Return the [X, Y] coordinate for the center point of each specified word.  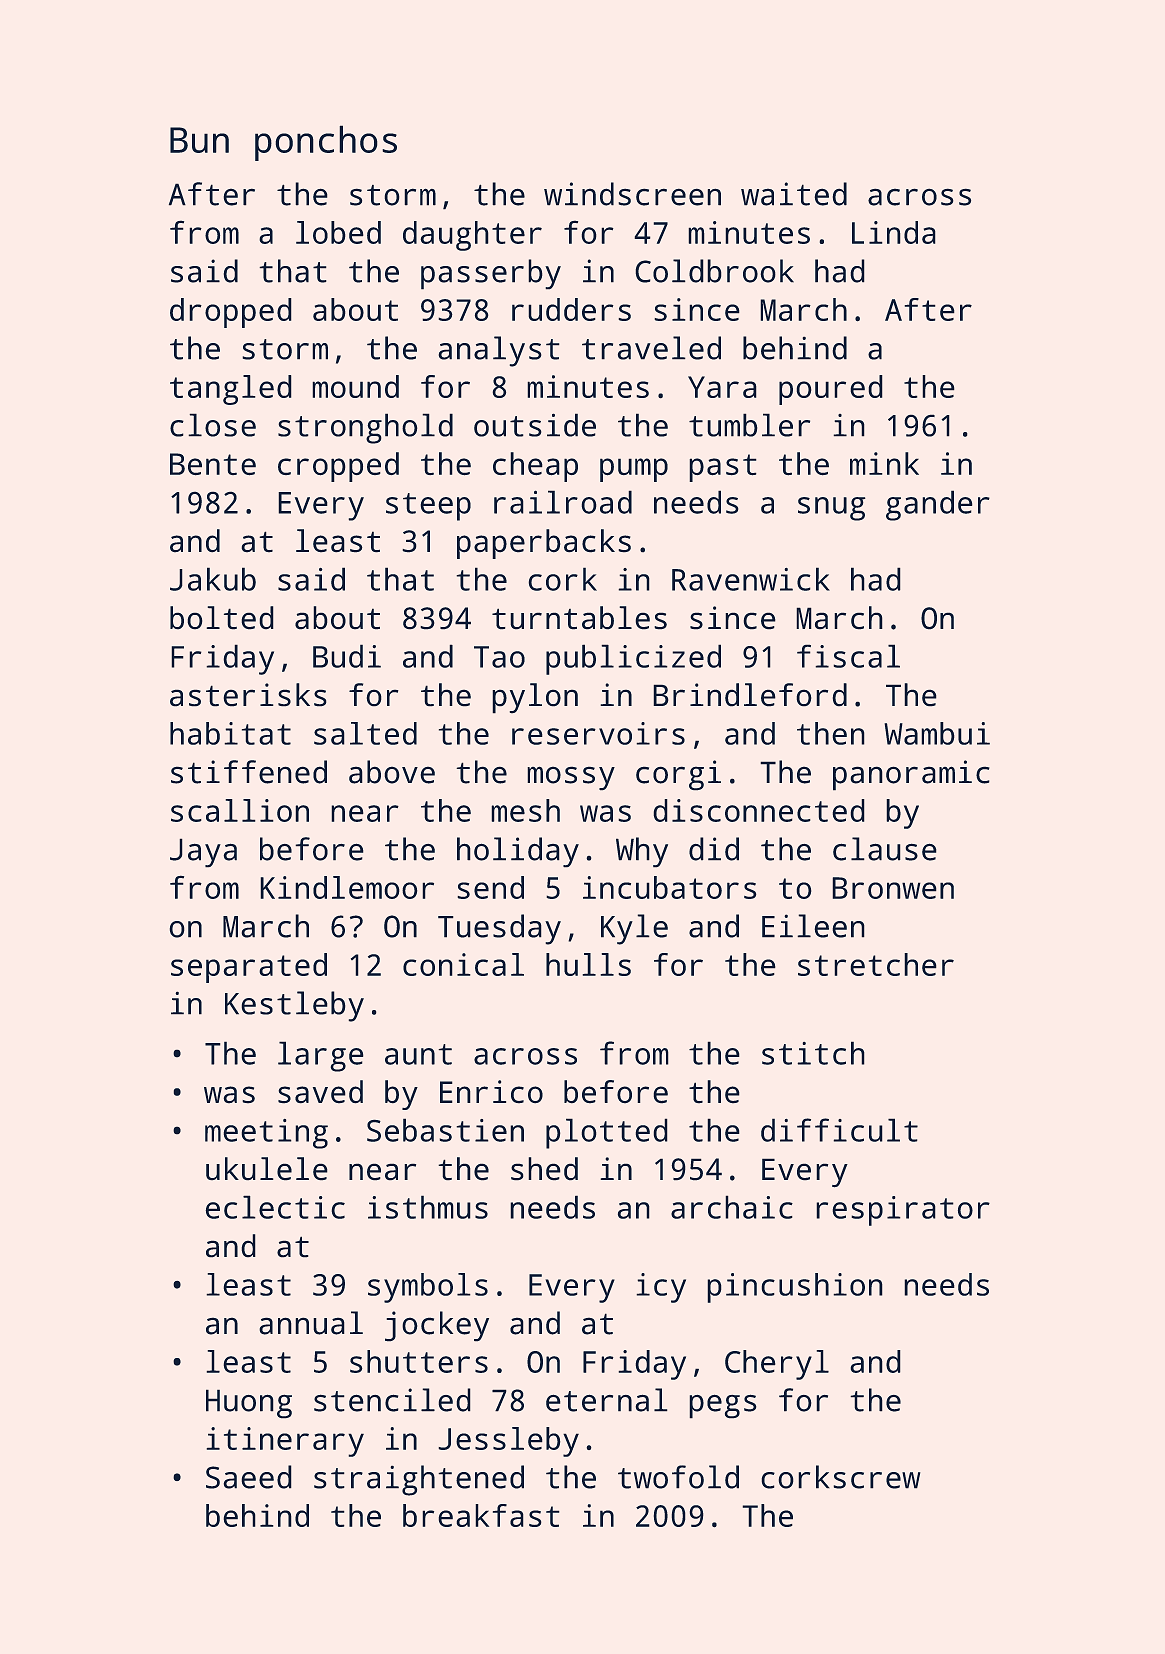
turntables [579, 618]
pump [634, 470]
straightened [419, 1480]
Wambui [937, 733]
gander [938, 505]
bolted [222, 618]
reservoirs [598, 733]
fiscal [848, 656]
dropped [231, 313]
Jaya [203, 853]
